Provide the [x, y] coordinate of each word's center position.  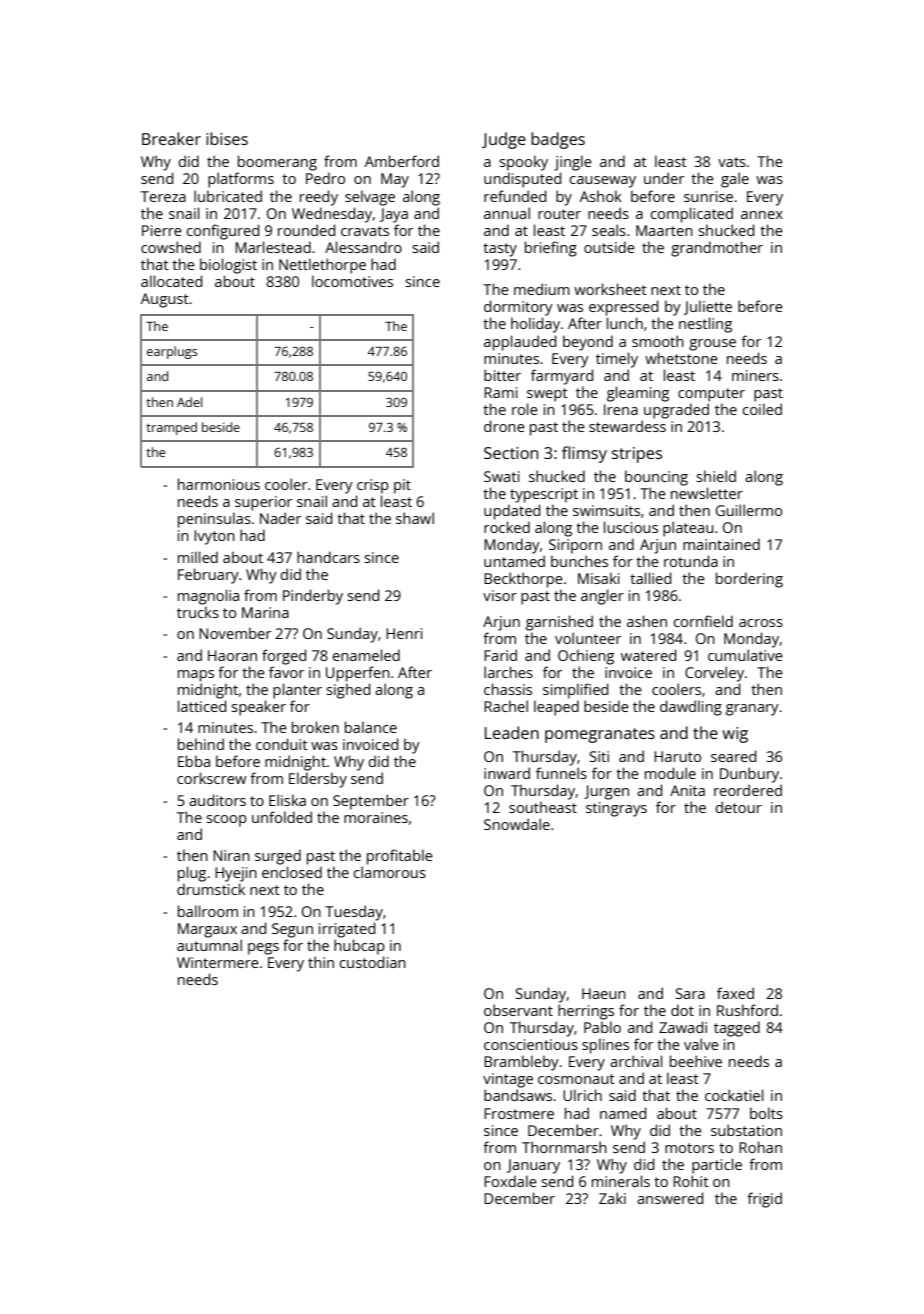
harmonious [219, 484]
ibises [227, 138]
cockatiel [734, 1095]
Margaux [207, 930]
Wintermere [218, 962]
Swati [501, 476]
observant [518, 1010]
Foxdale [510, 1181]
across [761, 623]
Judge [504, 140]
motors [689, 1148]
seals [609, 230]
